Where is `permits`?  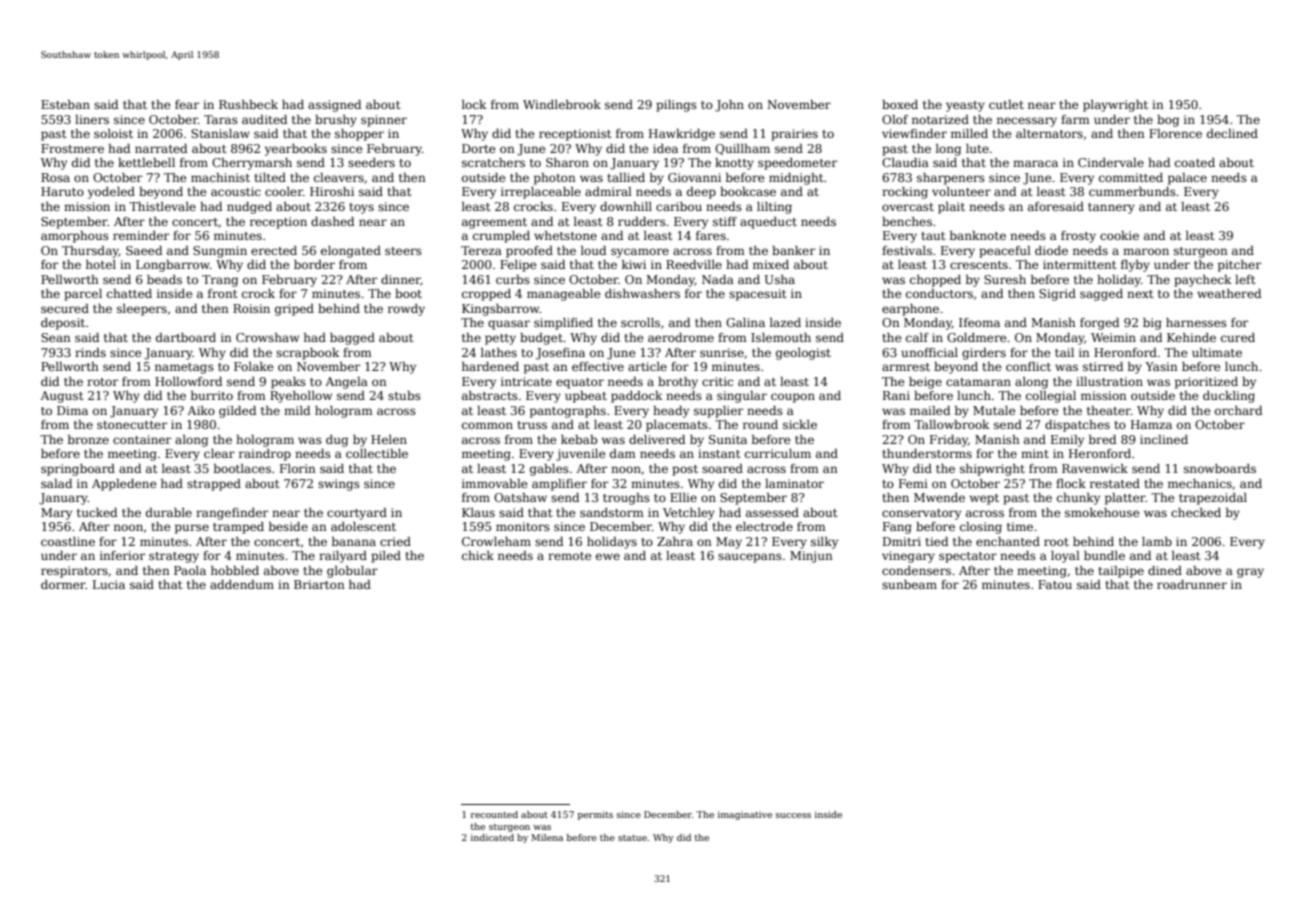
permits is located at coordinates (595, 815).
